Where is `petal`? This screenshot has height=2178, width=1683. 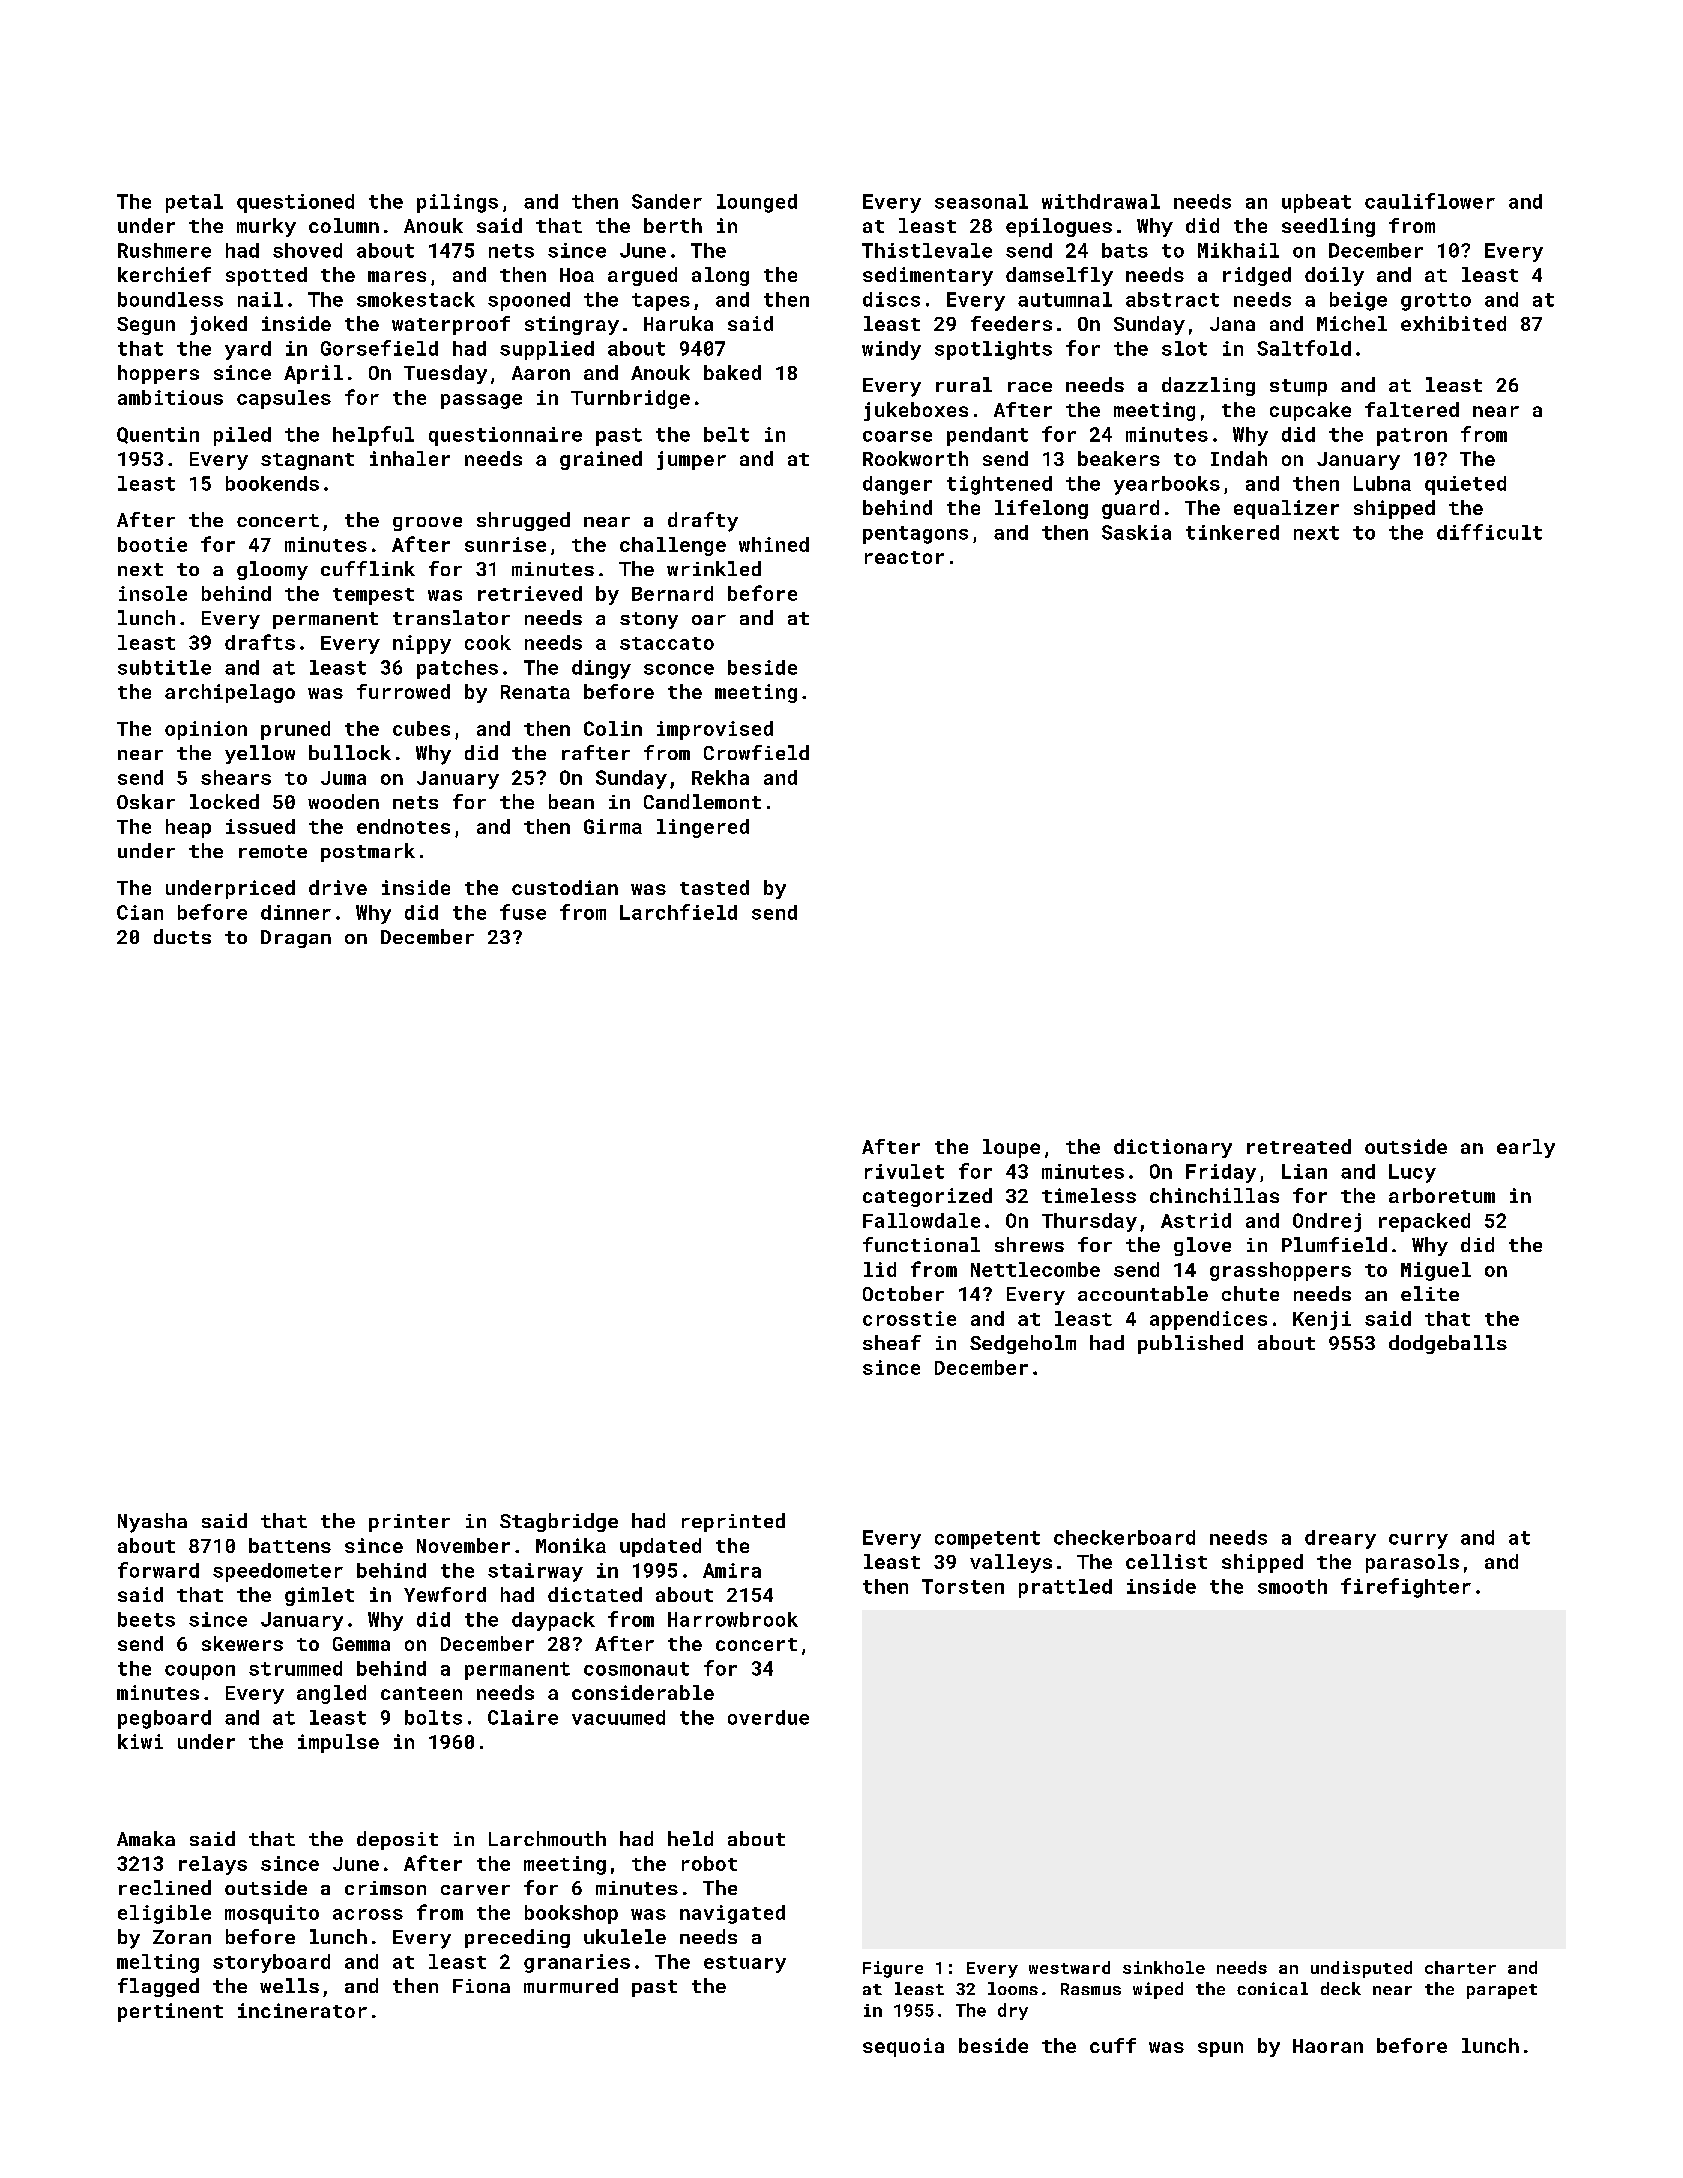 petal is located at coordinates (194, 203).
